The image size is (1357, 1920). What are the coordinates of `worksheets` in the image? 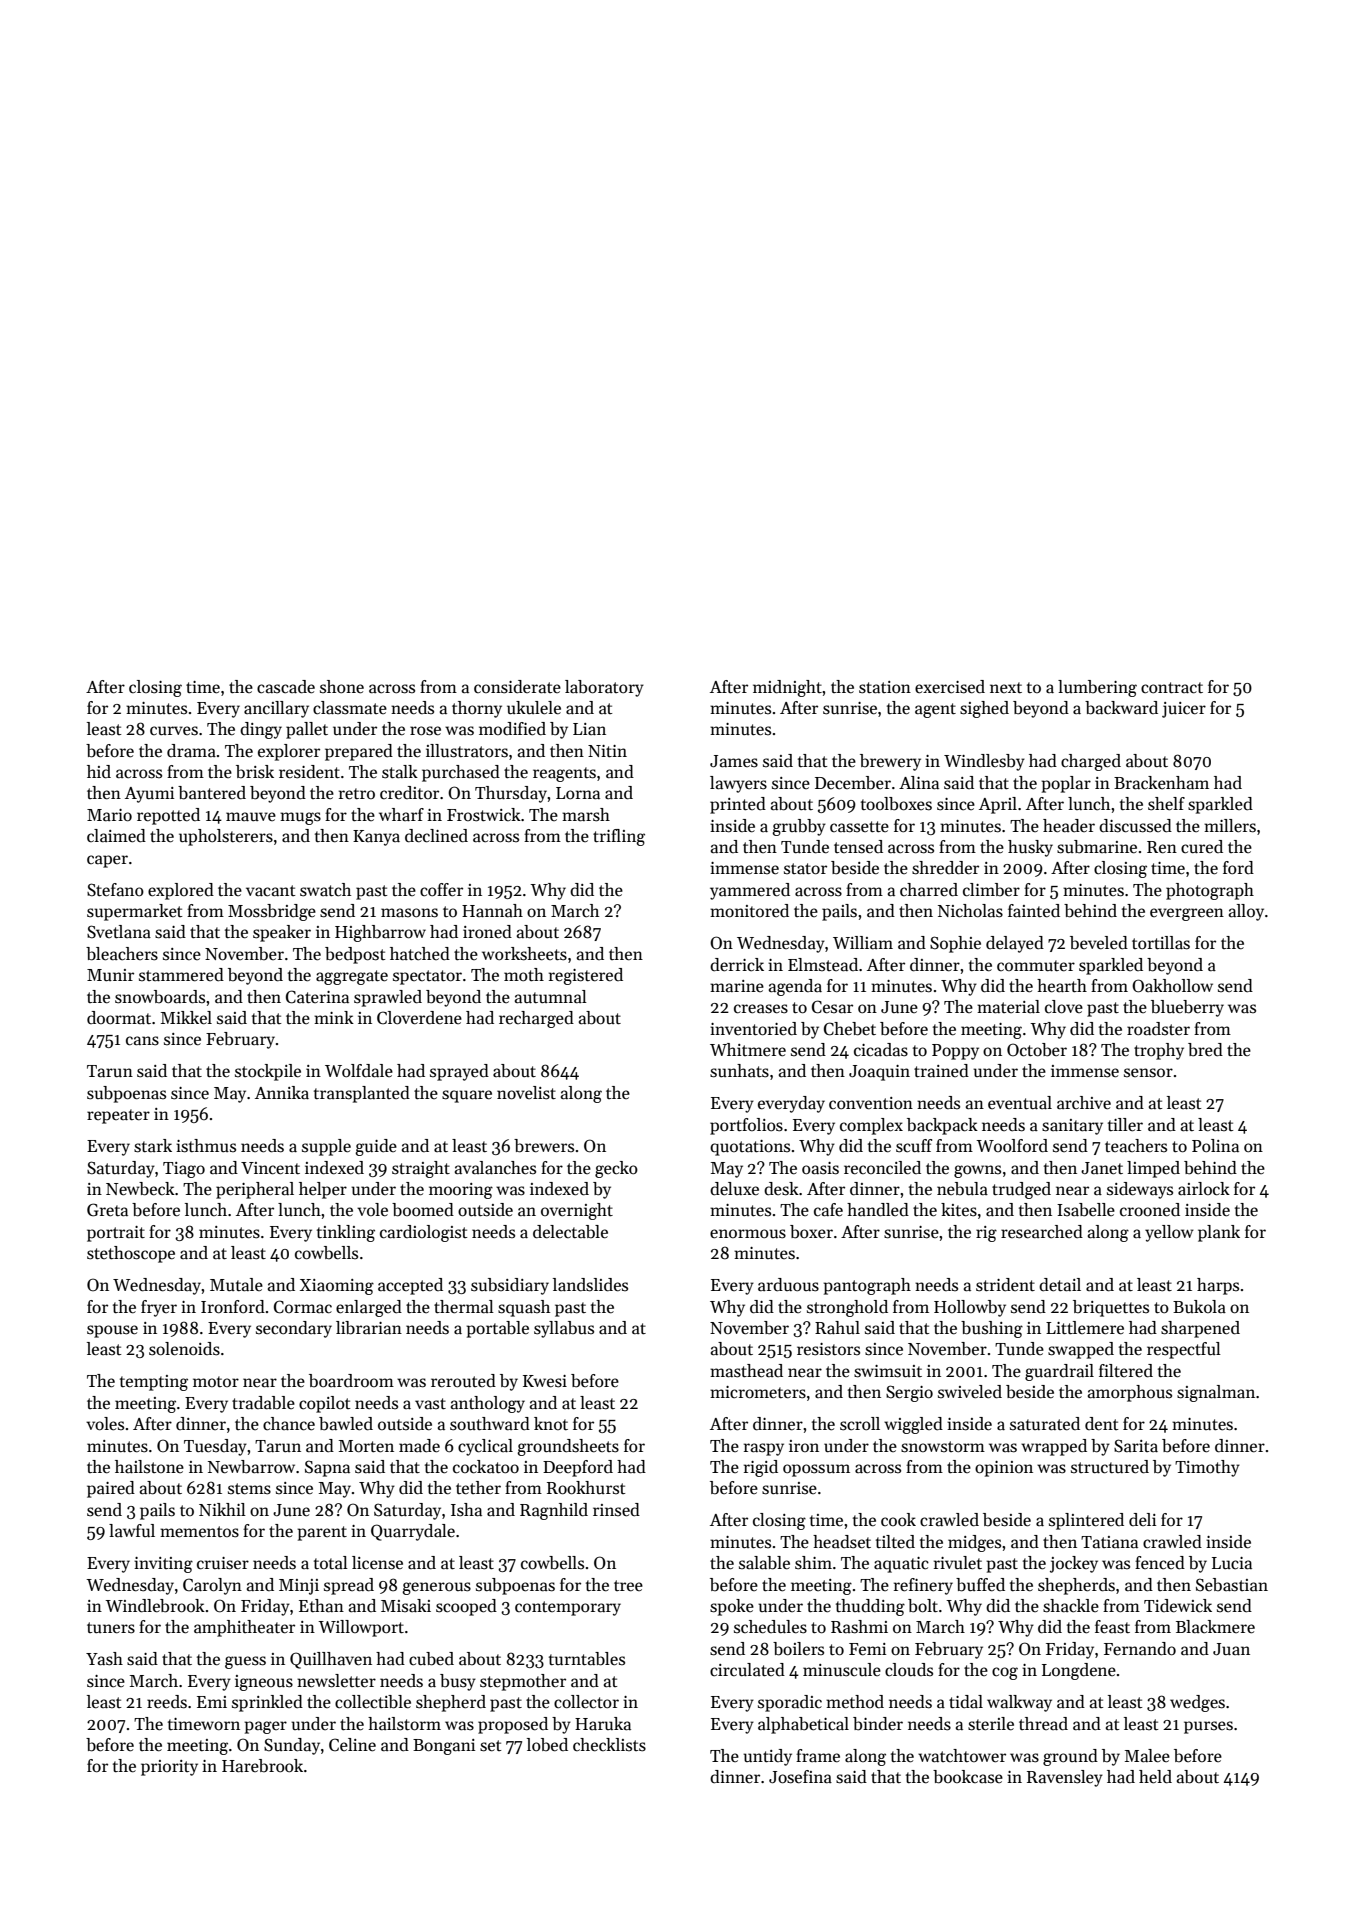 It's located at (524, 954).
